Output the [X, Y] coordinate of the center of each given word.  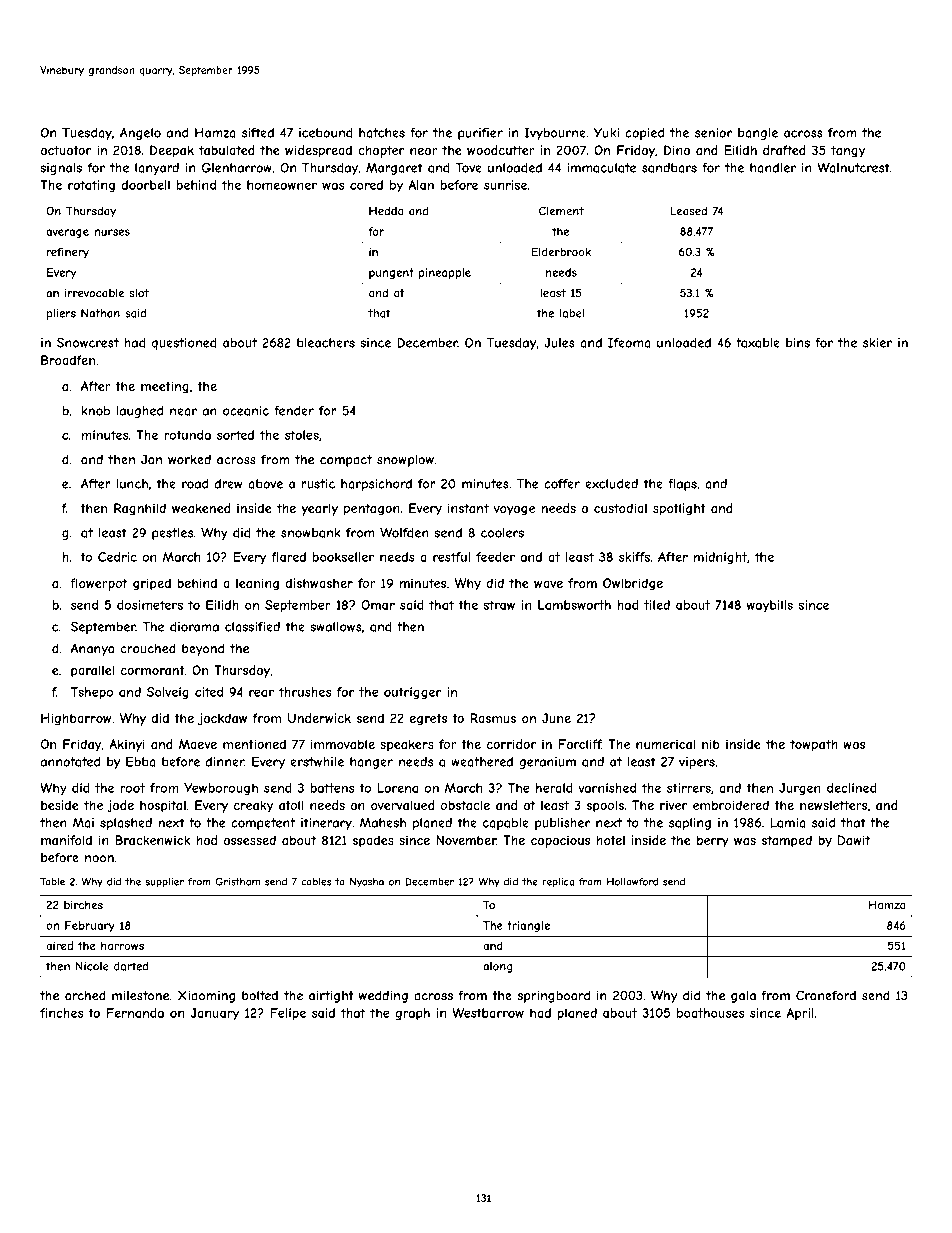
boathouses [710, 1013]
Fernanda [135, 1013]
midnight [720, 558]
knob [96, 411]
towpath [814, 745]
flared [288, 557]
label [572, 313]
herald [554, 788]
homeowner [282, 185]
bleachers [326, 343]
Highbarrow [76, 719]
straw [499, 605]
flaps [682, 485]
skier [877, 343]
